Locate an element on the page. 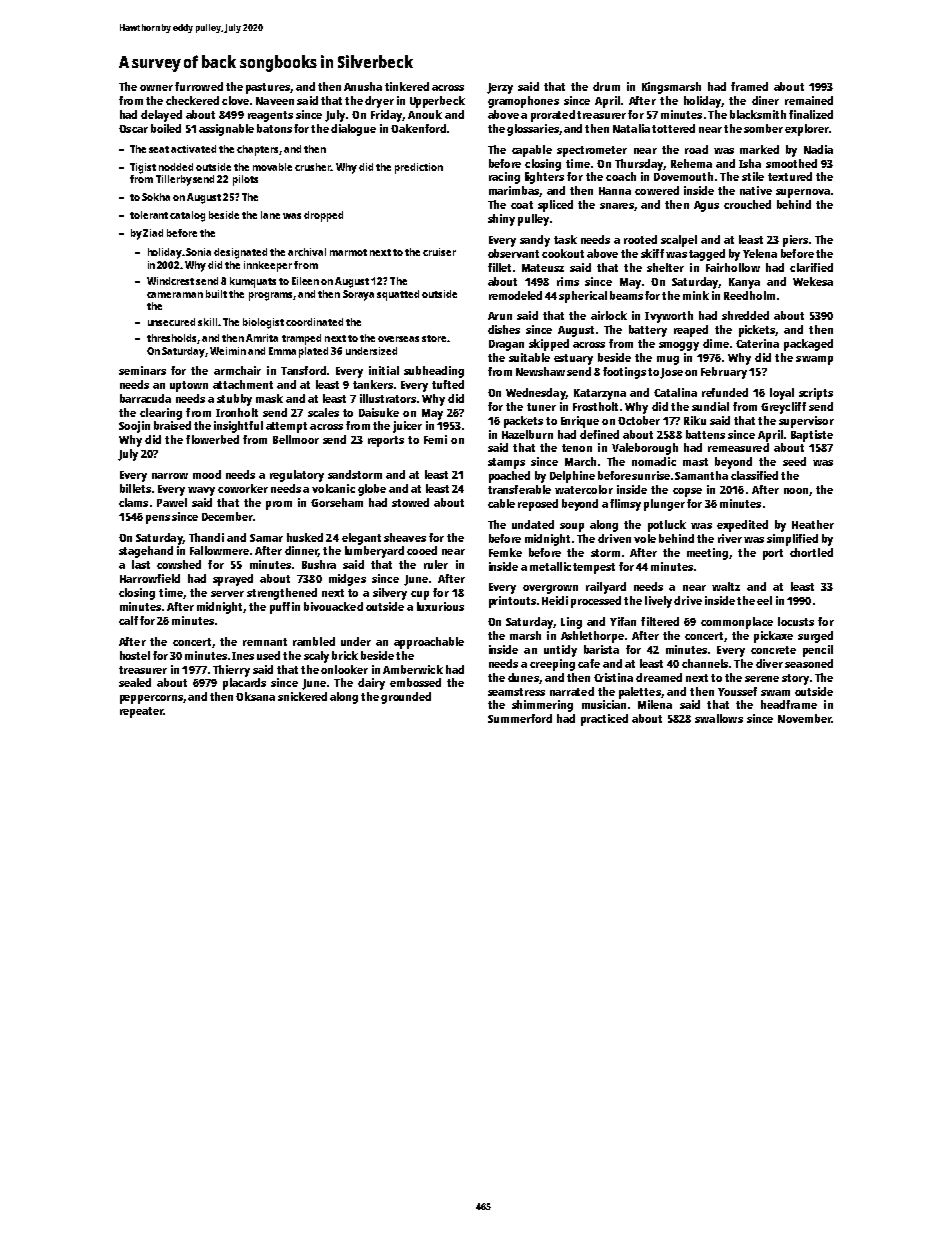  Heather is located at coordinates (813, 524).
